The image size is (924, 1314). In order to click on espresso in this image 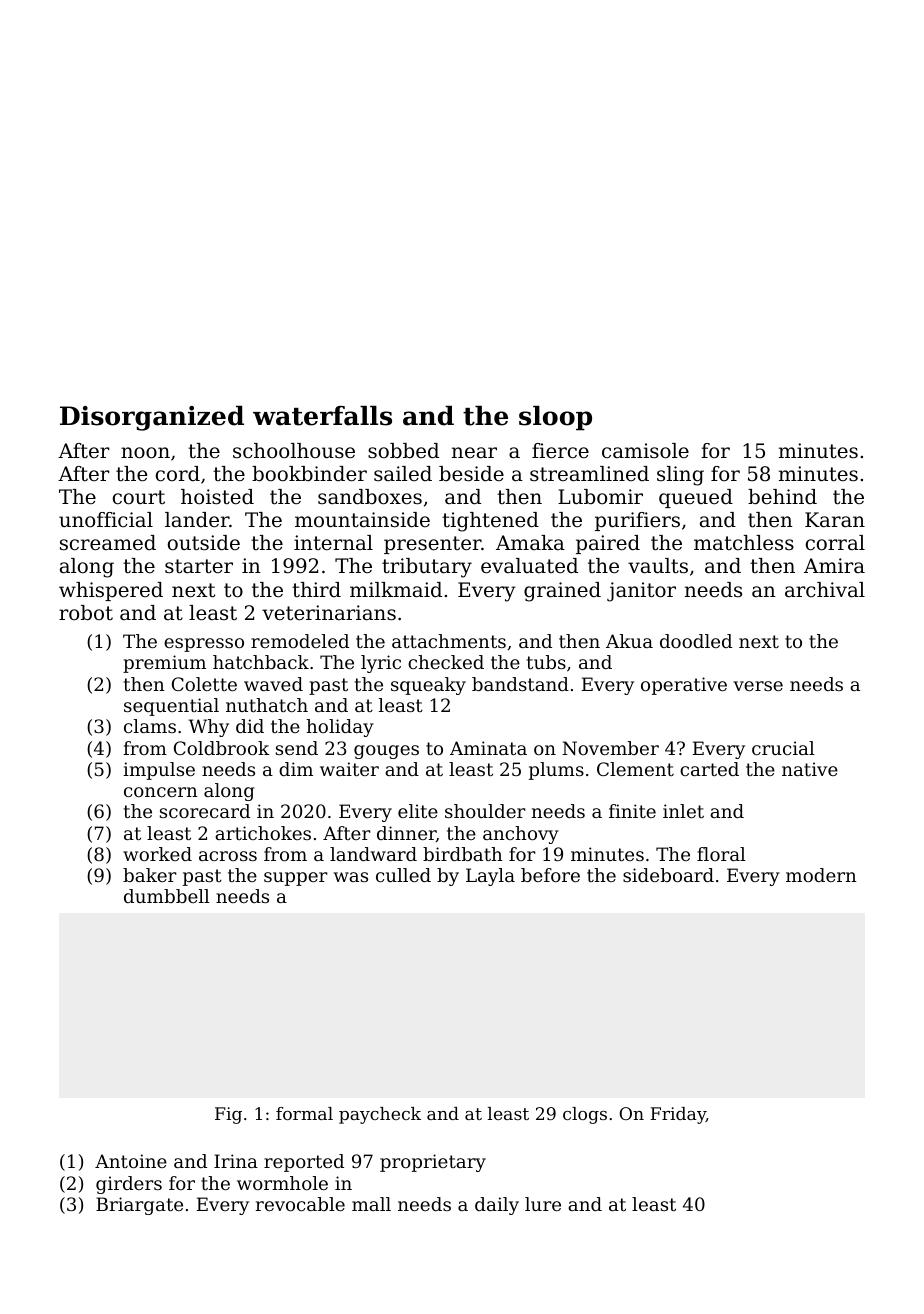, I will do `click(204, 645)`.
